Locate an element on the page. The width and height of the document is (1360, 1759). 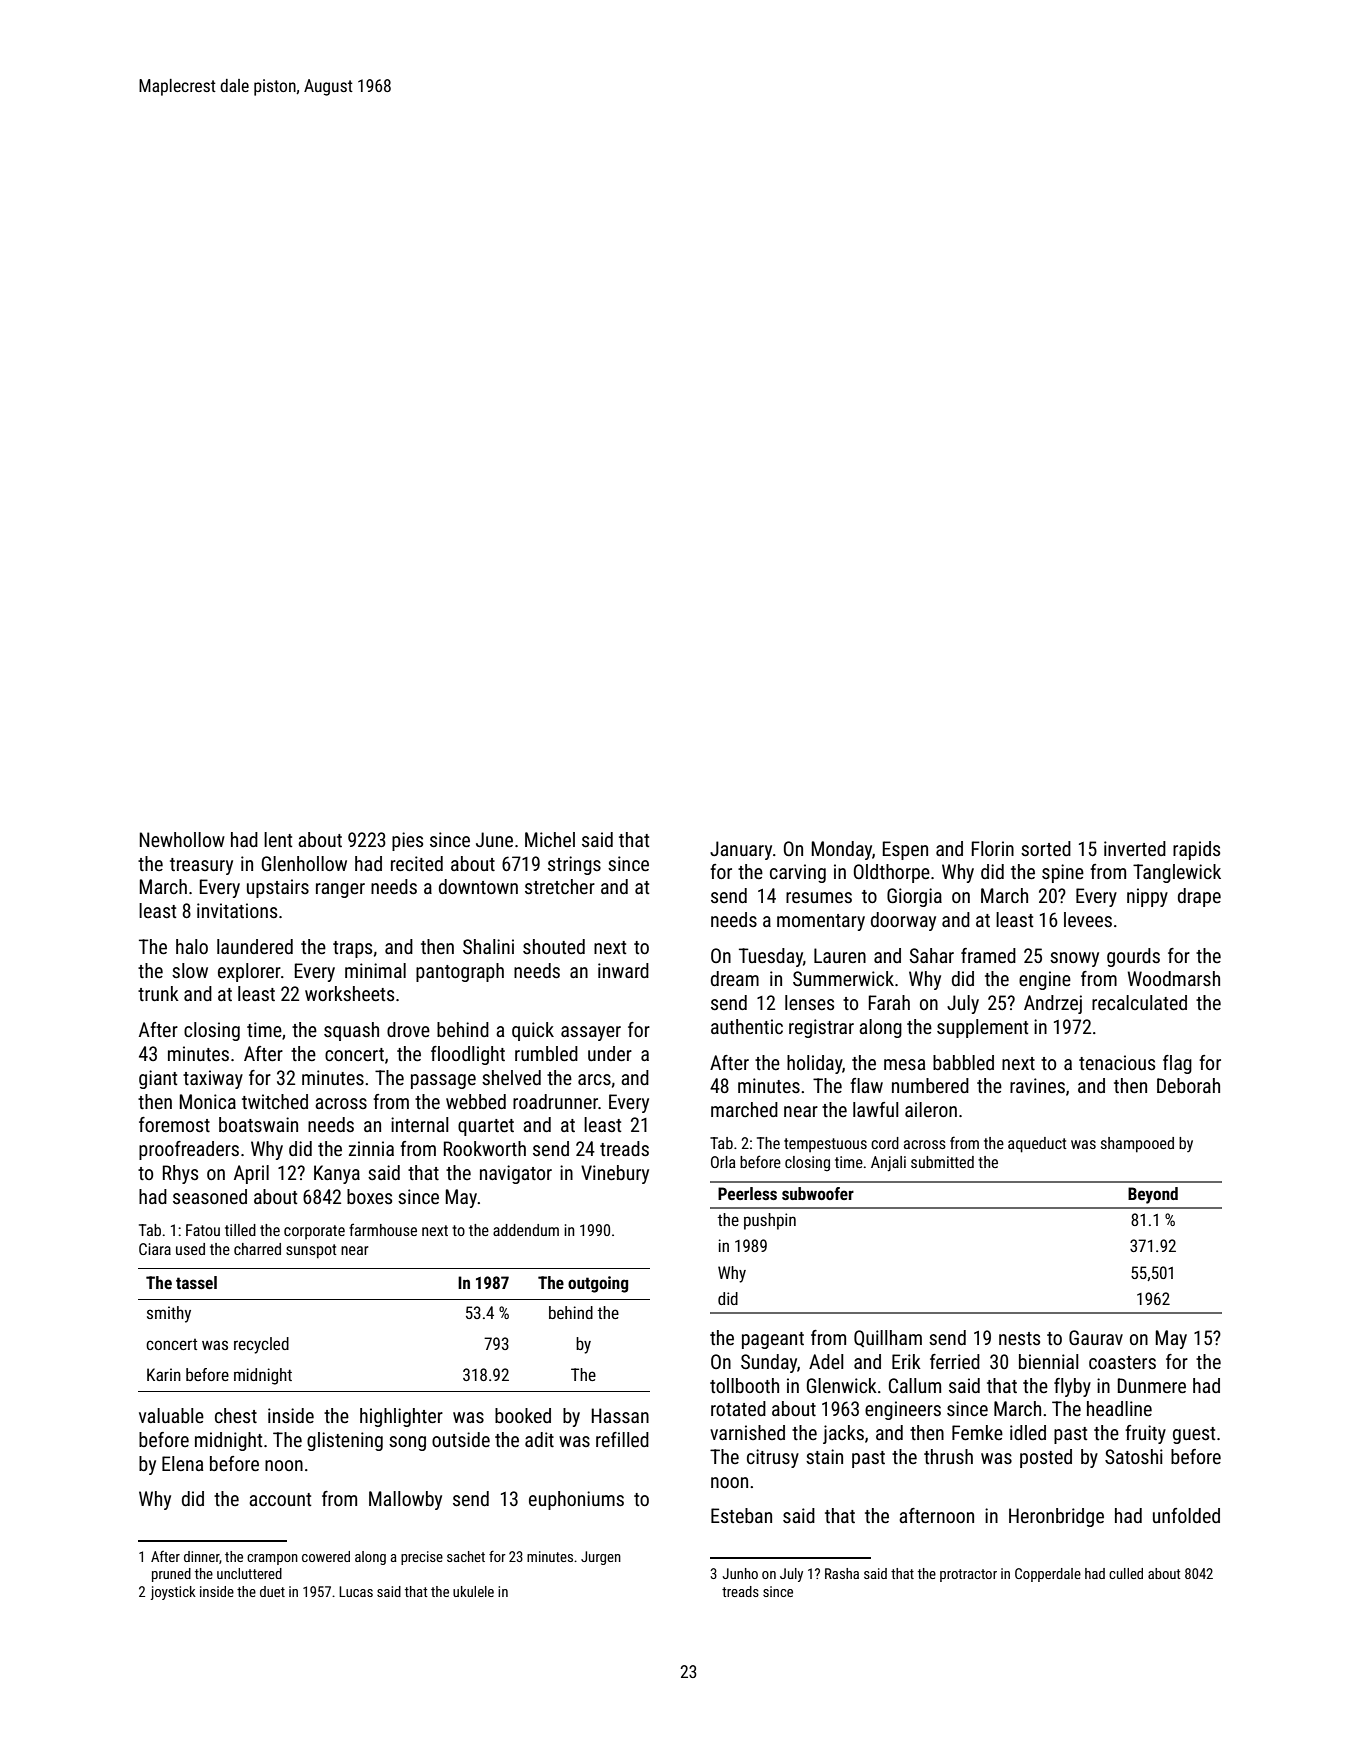
upstairs is located at coordinates (278, 888).
